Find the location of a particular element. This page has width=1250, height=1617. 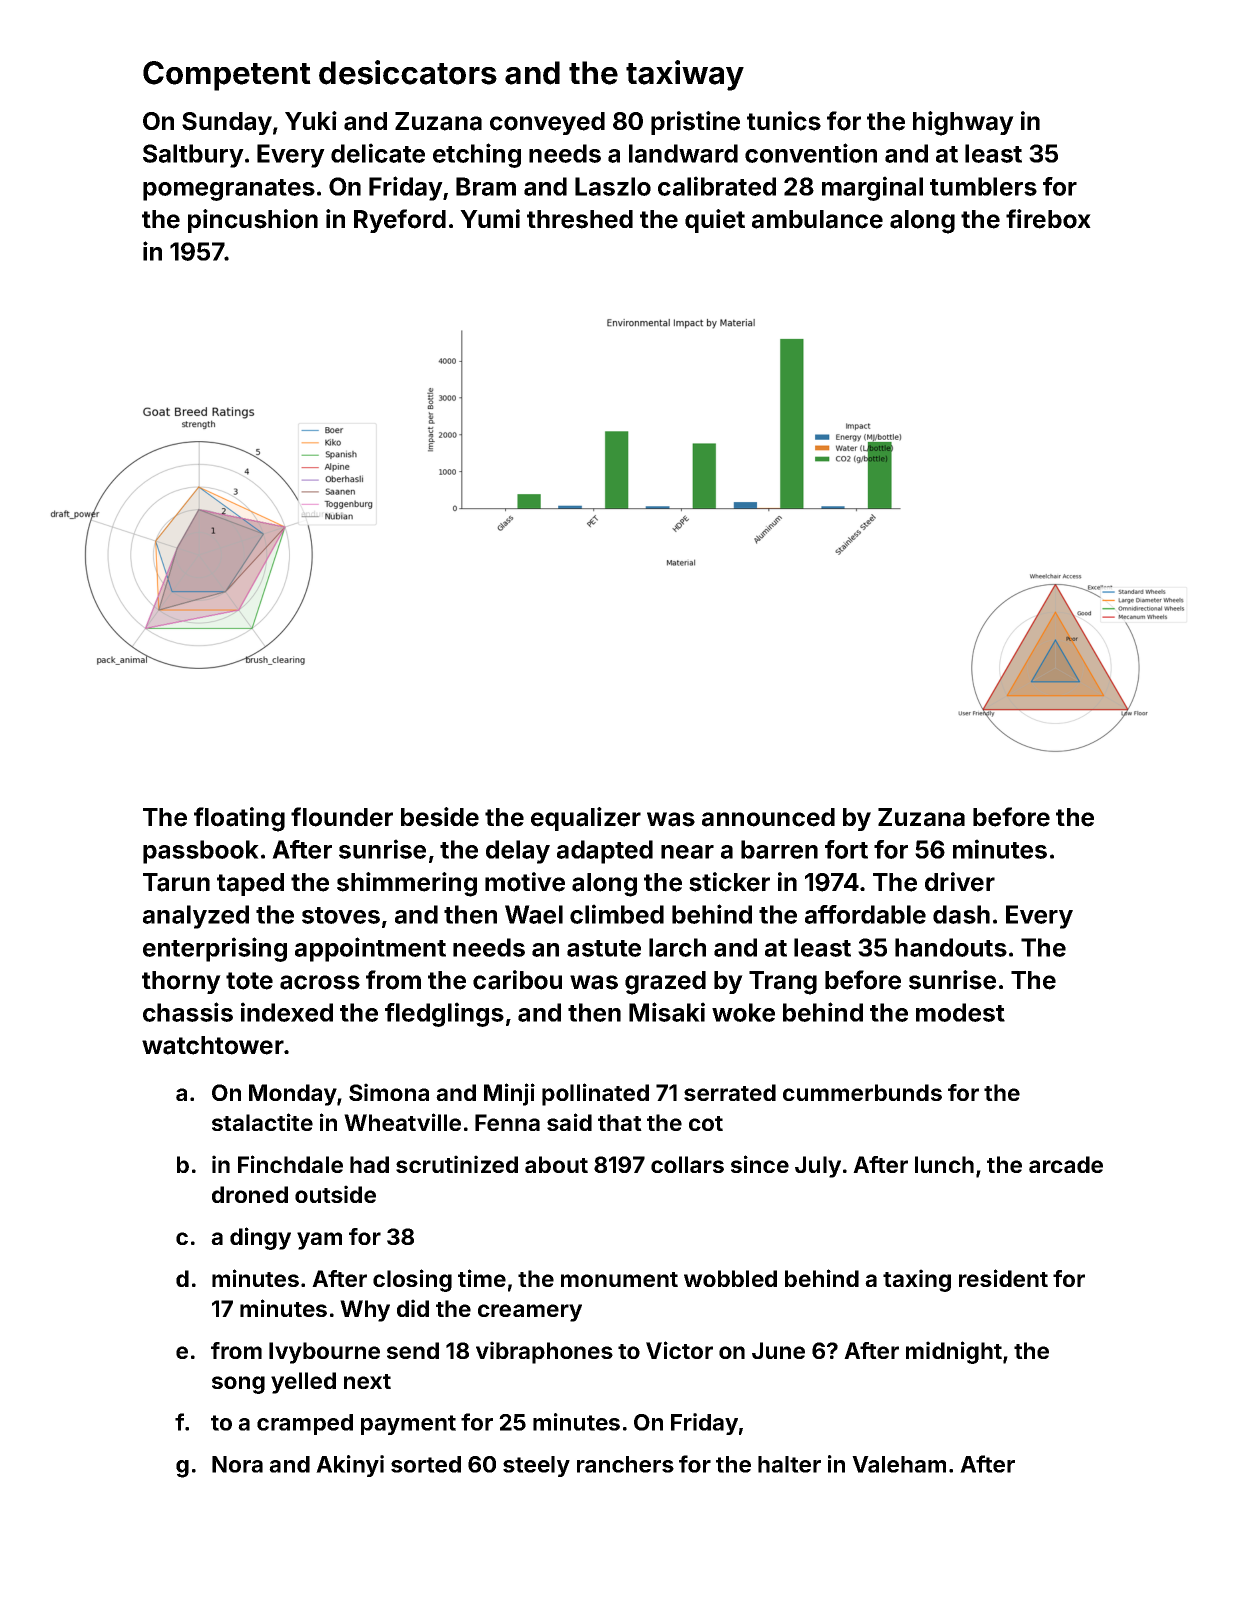

firebox is located at coordinates (1048, 219).
